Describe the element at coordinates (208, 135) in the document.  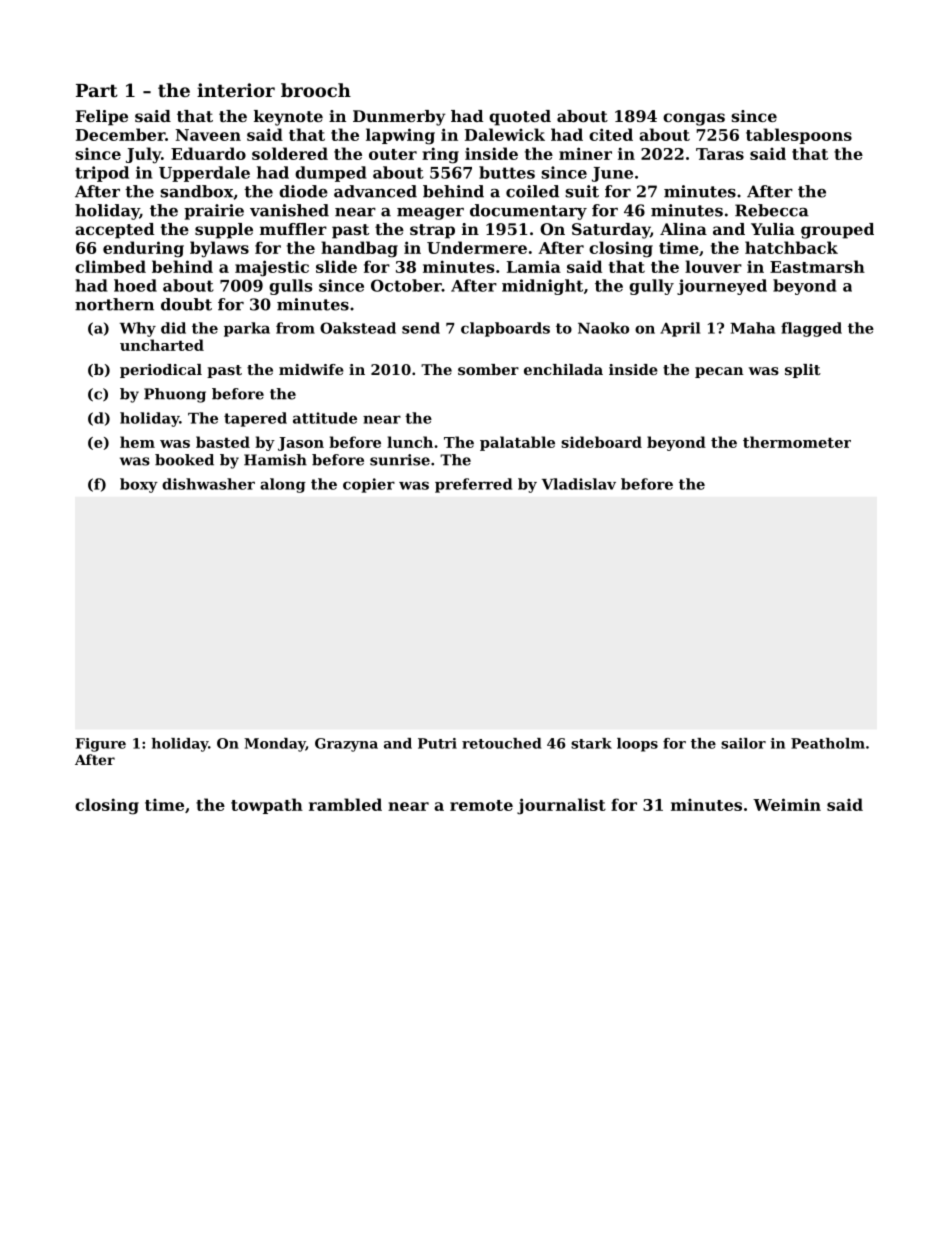
I see `Naveen` at that location.
